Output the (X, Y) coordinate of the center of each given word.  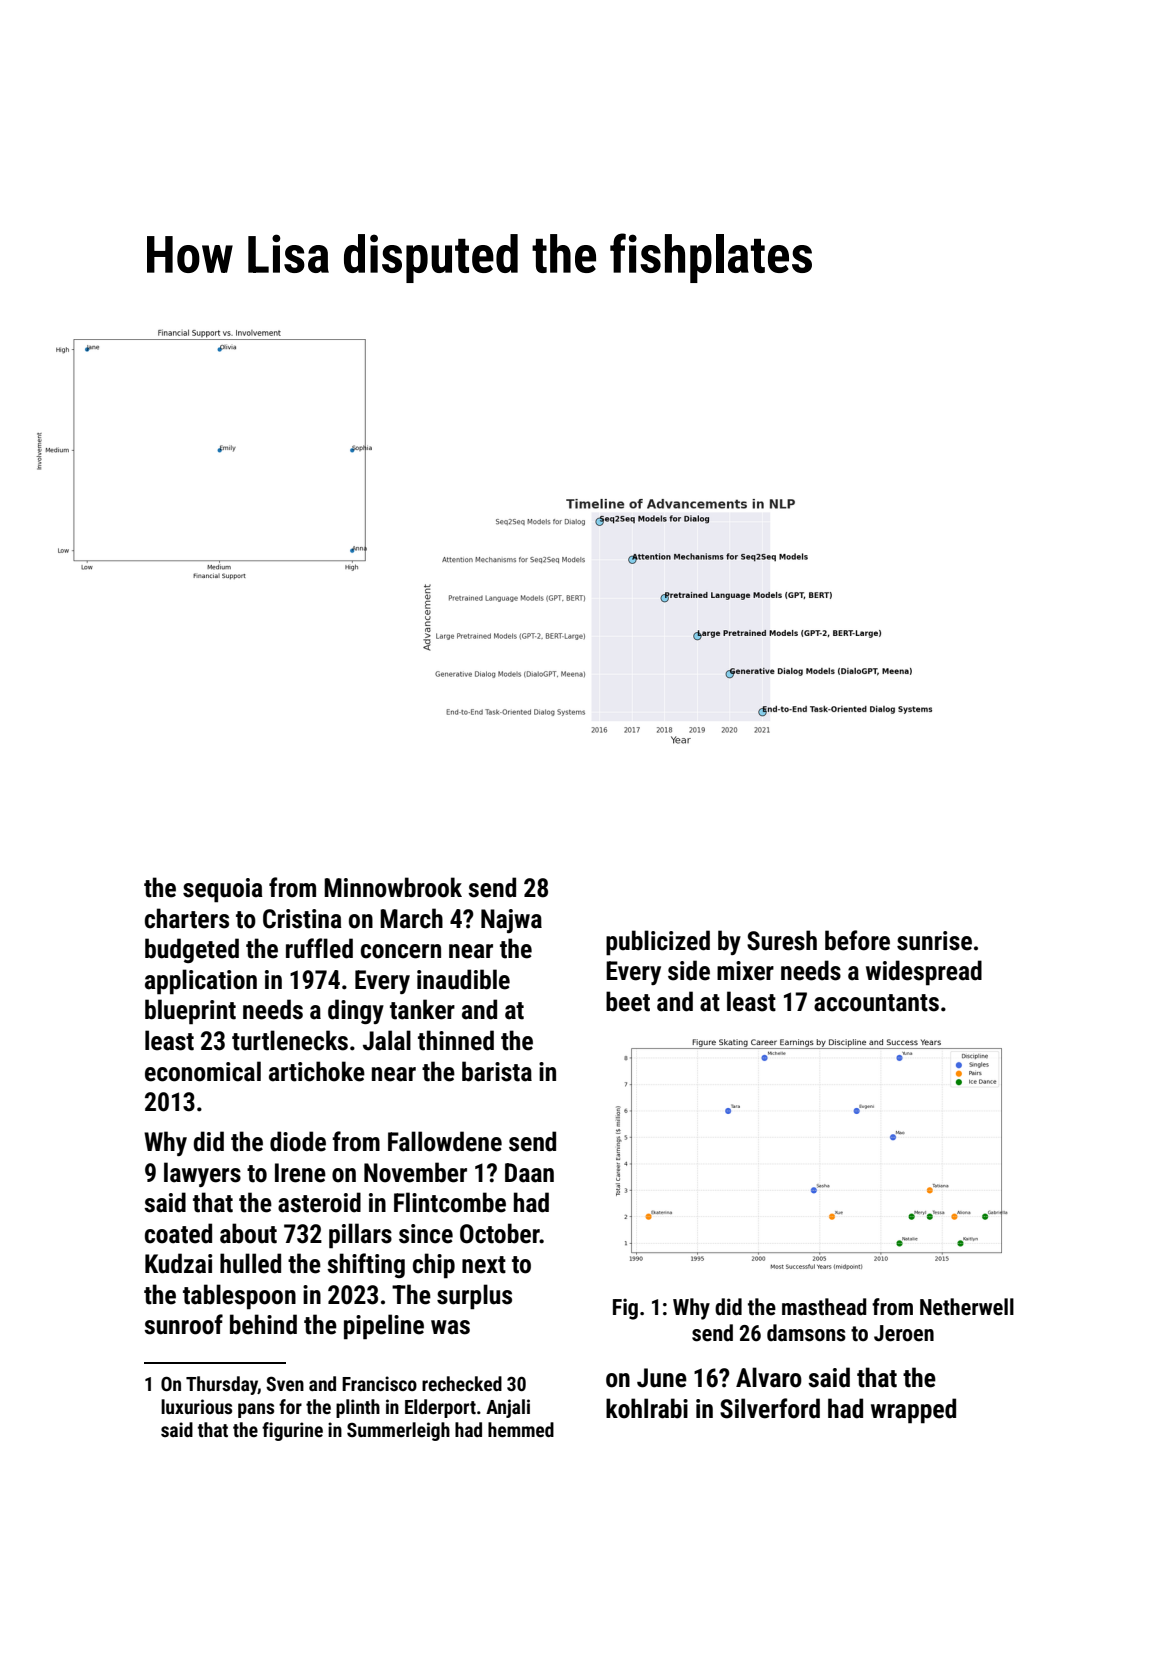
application (201, 982)
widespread (924, 973)
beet (628, 1001)
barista (497, 1071)
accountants (876, 1003)
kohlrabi (647, 1408)
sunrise (934, 941)
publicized (658, 943)
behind (263, 1324)
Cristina (302, 919)
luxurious (196, 1406)
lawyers (202, 1174)
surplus (474, 1297)
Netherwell (967, 1307)
